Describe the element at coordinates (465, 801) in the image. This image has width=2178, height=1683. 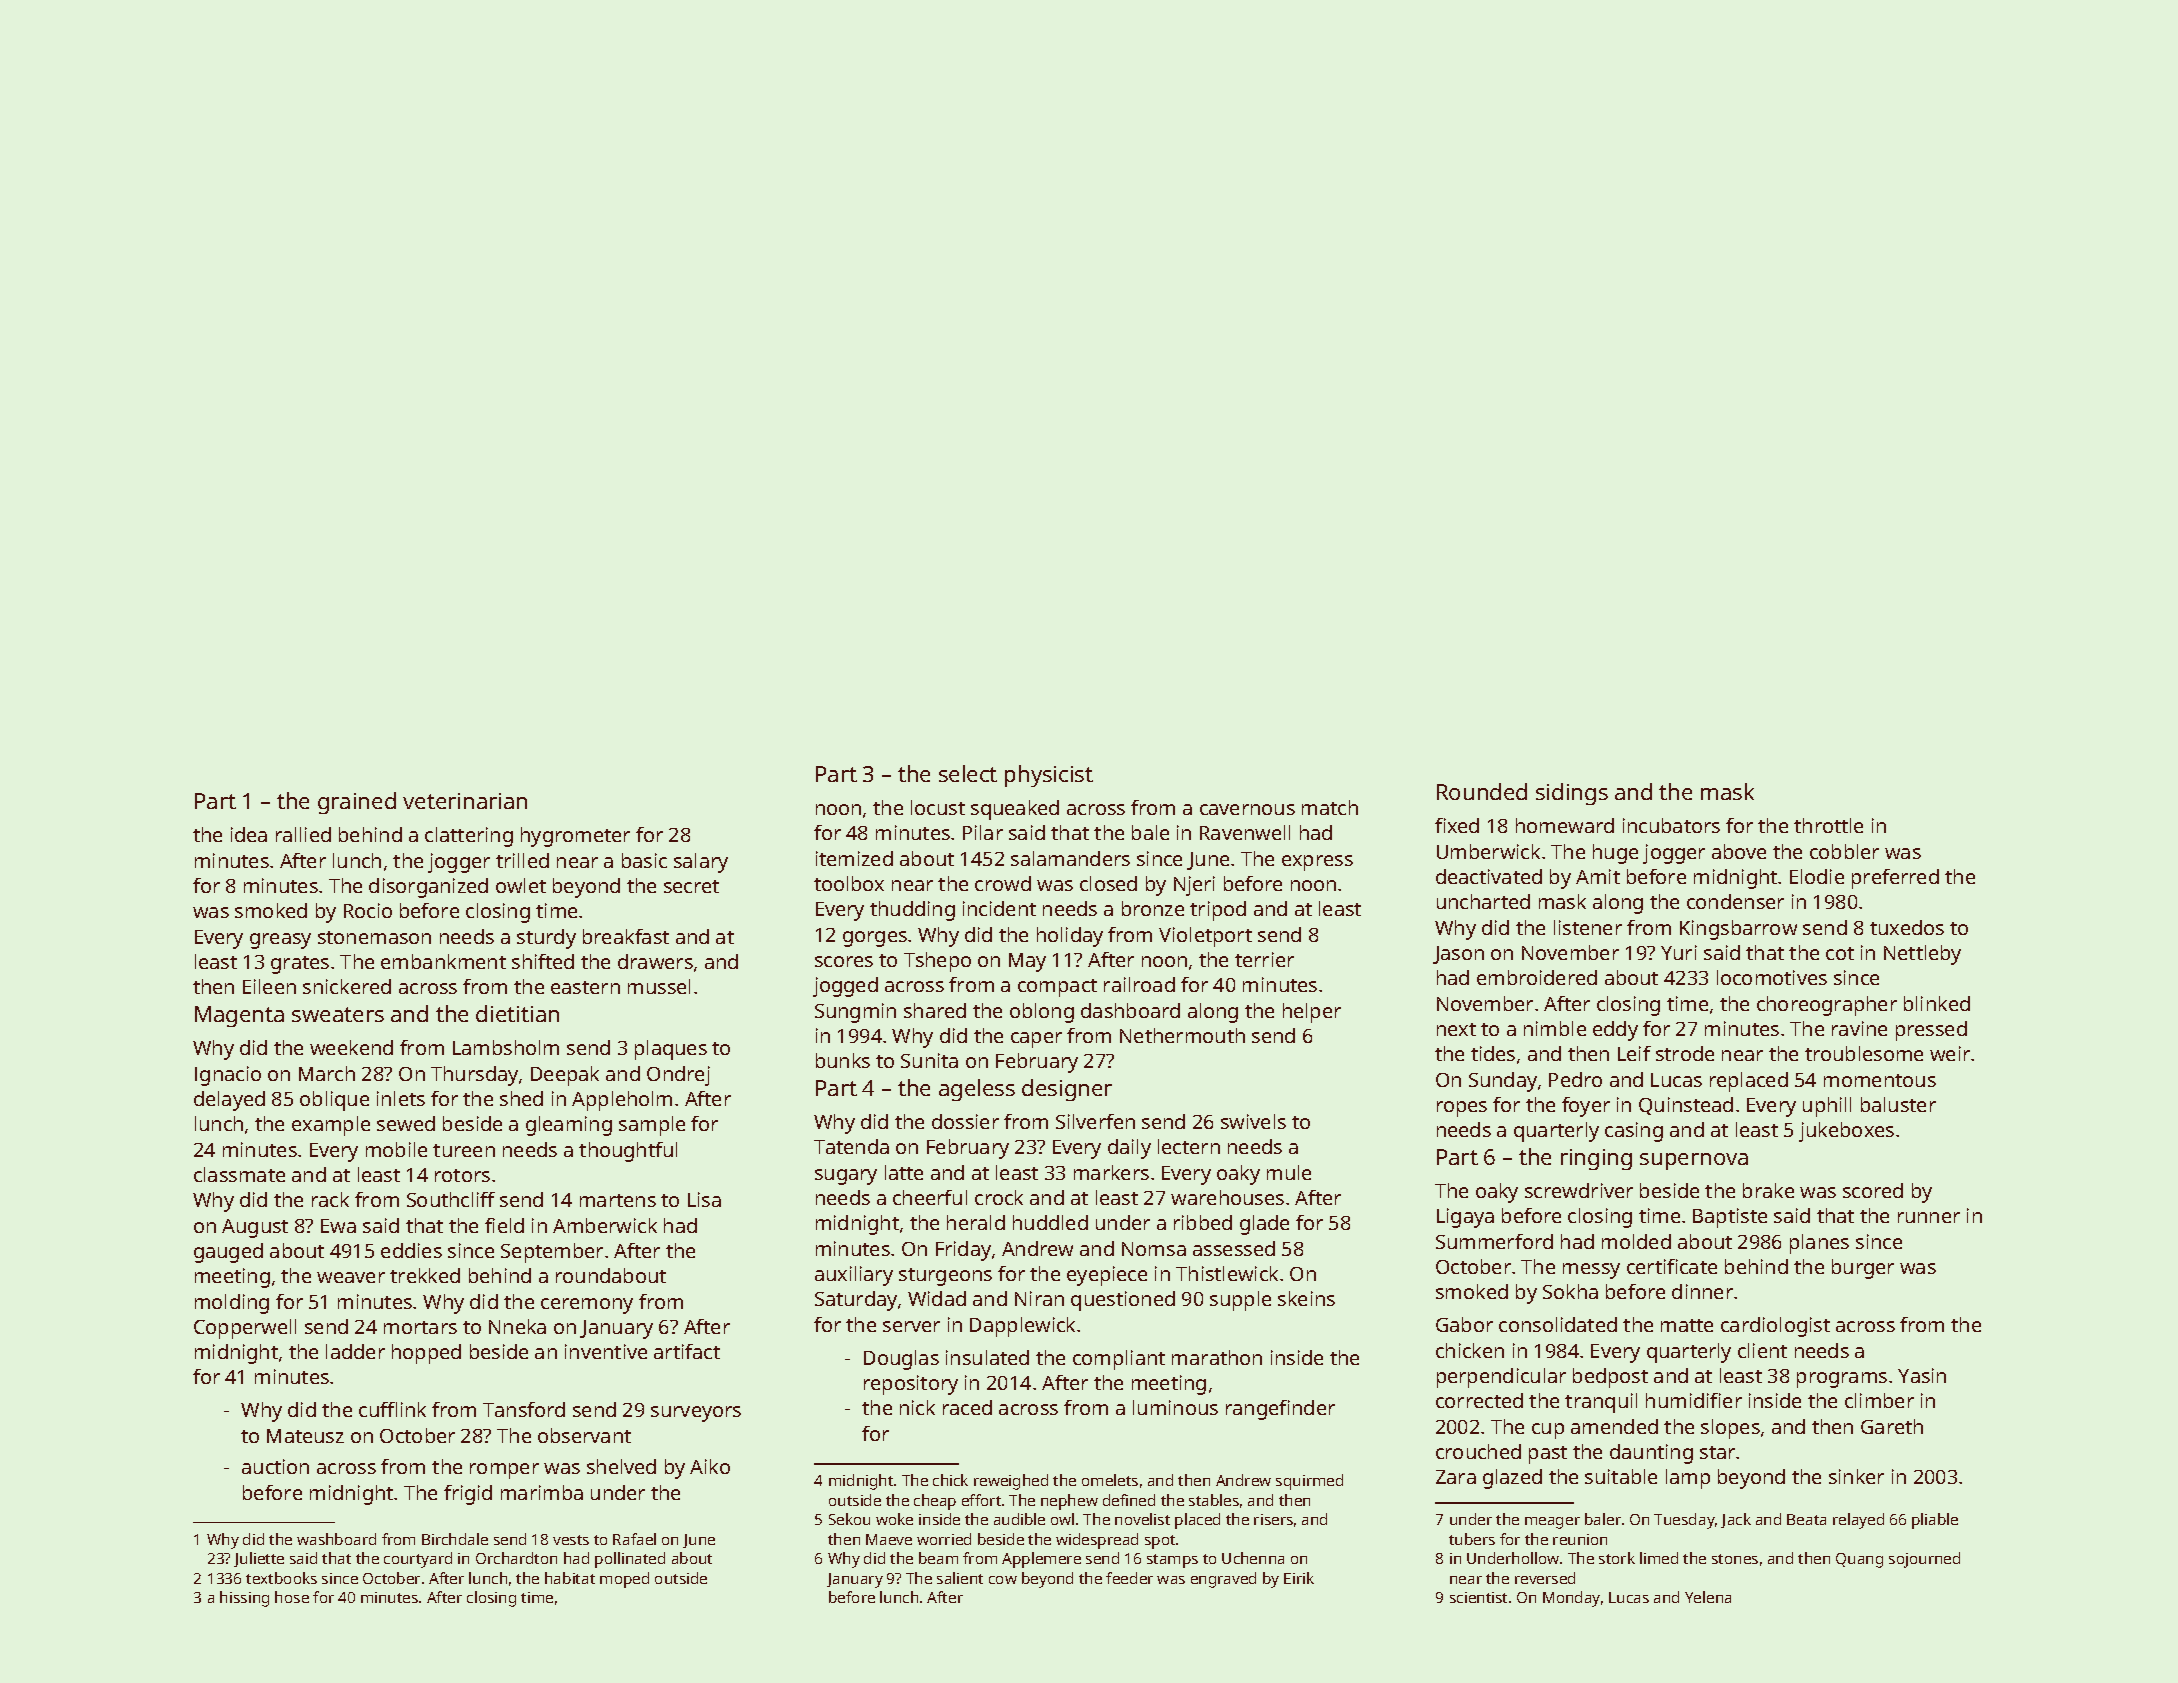
I see `veterinarian` at that location.
